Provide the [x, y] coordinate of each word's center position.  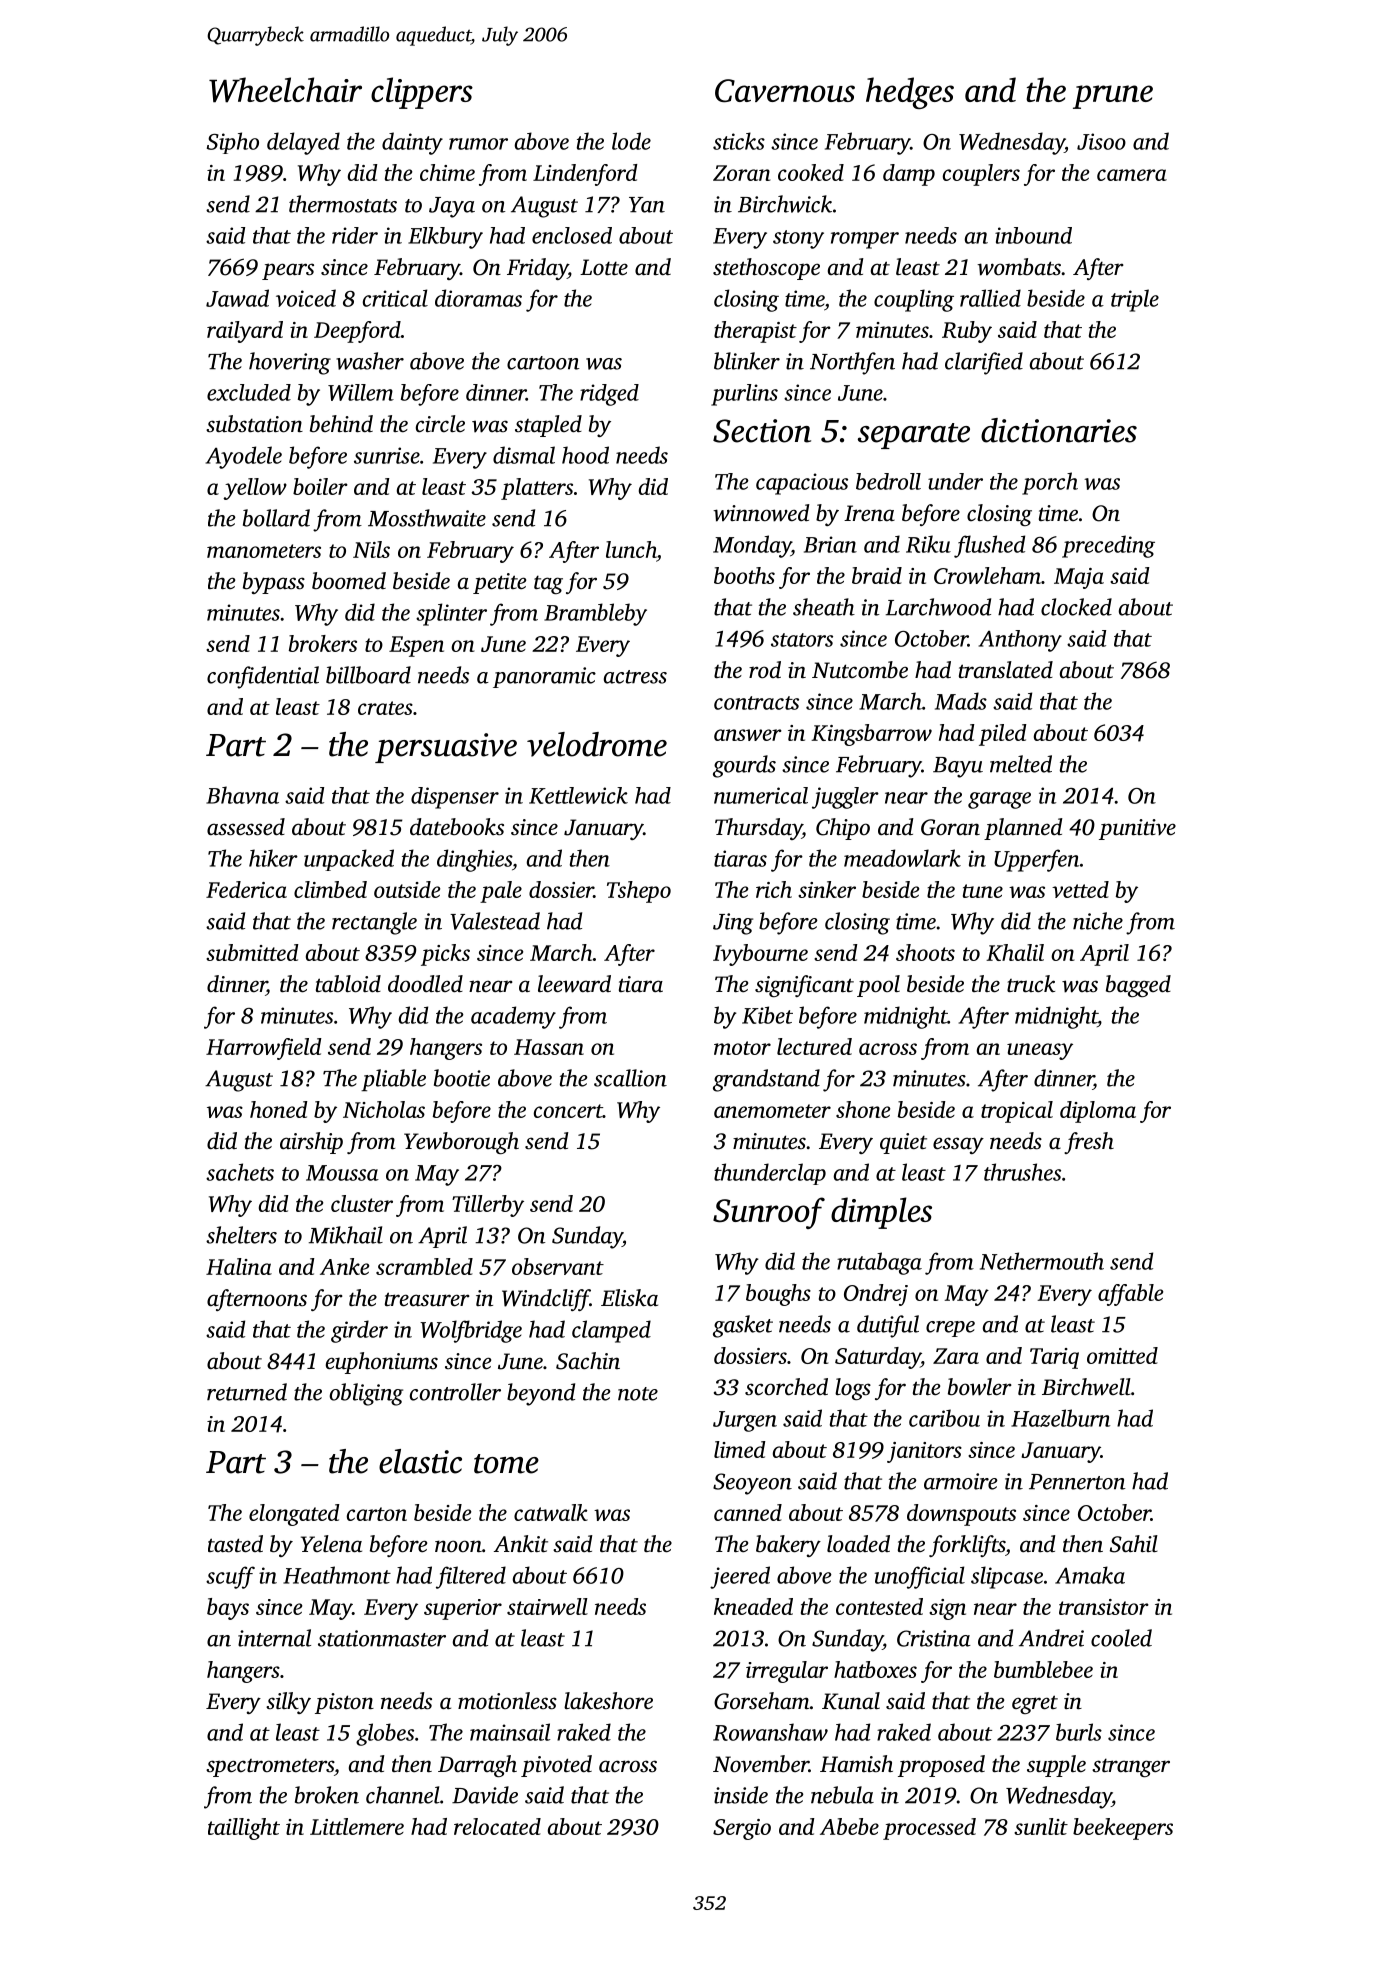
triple [1135, 300]
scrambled [424, 1266]
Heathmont [337, 1575]
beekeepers [1123, 1829]
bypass [274, 583]
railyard [245, 332]
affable [1130, 1295]
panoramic [544, 677]
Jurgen [745, 1421]
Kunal [851, 1701]
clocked [1076, 607]
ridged [609, 395]
